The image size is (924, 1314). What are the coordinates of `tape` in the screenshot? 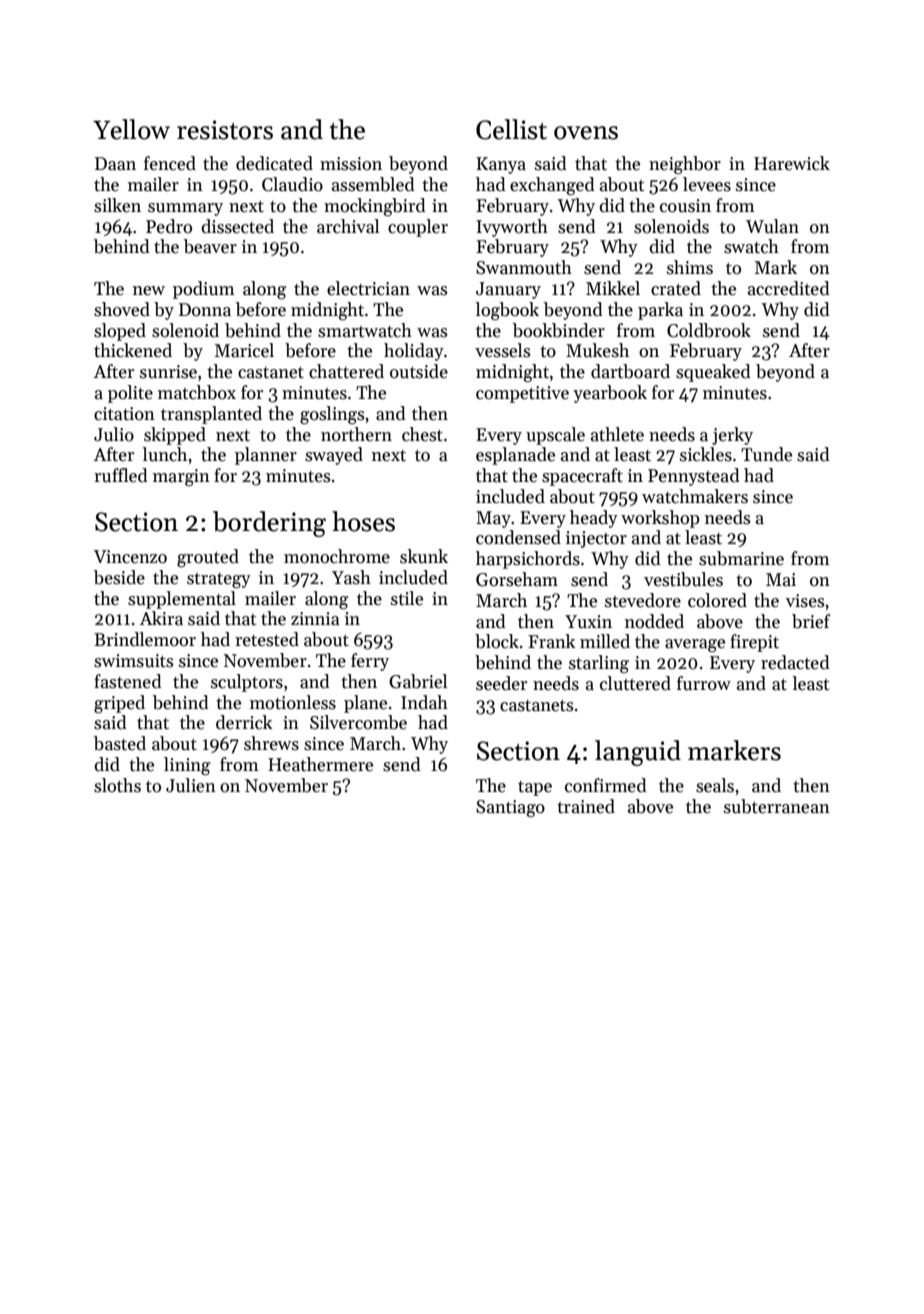 It's located at (535, 788).
